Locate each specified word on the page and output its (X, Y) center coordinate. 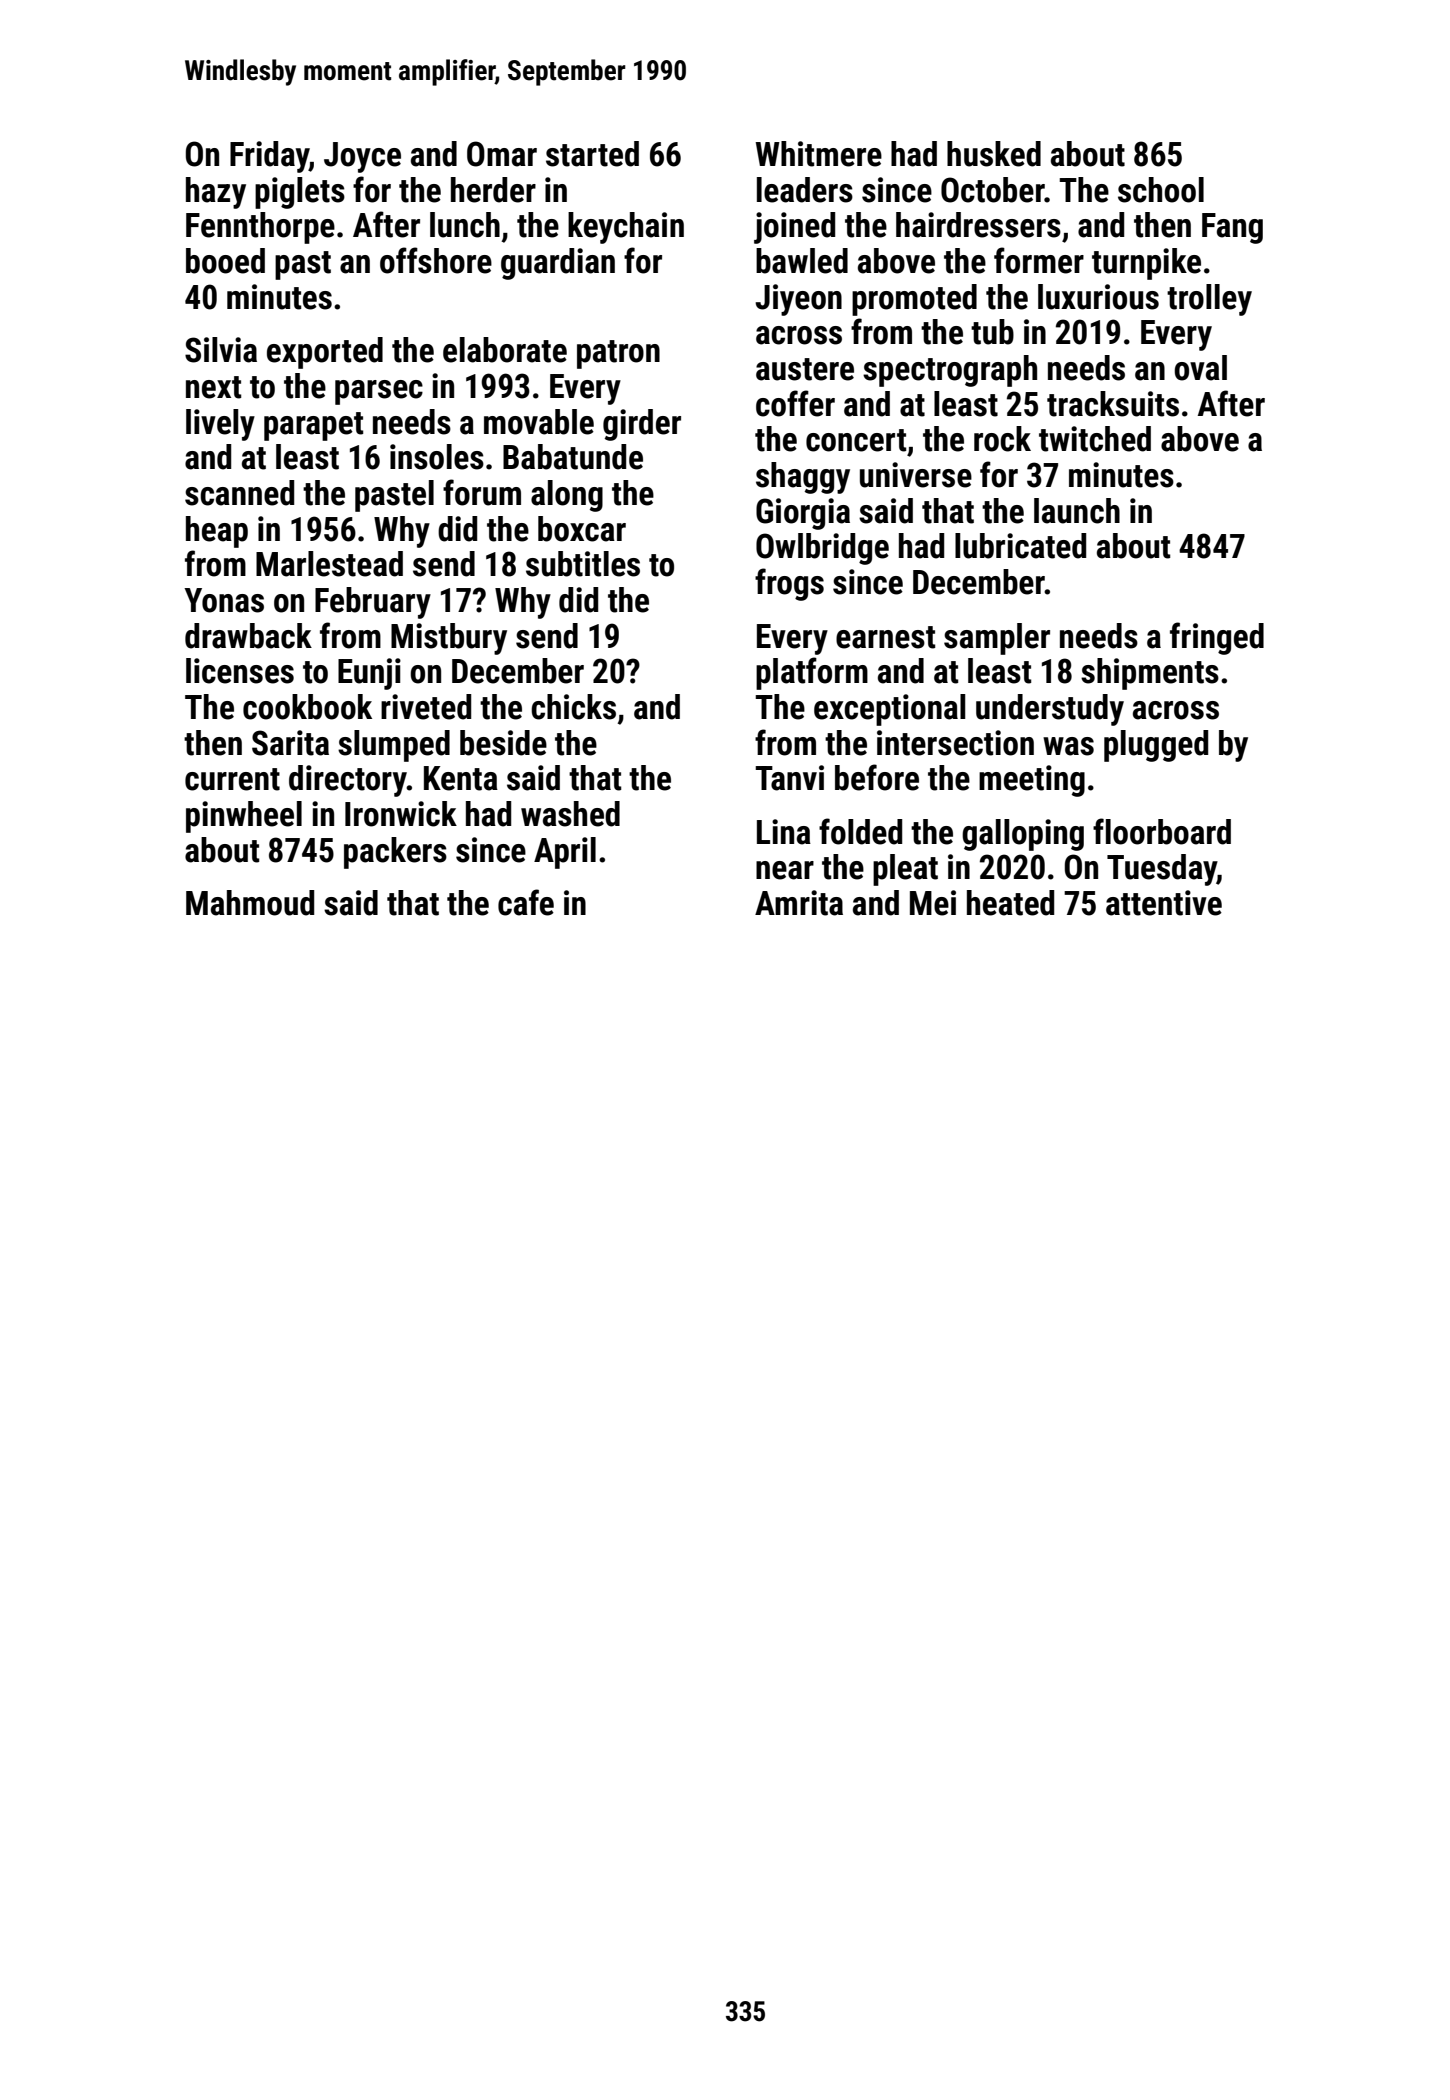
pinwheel (244, 817)
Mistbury (449, 639)
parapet (313, 426)
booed (225, 261)
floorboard (1162, 831)
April (565, 853)
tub (992, 332)
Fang (1232, 228)
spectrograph (950, 371)
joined (794, 228)
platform (812, 673)
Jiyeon (798, 300)
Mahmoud (250, 903)
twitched (1095, 439)
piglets (300, 193)
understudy (1050, 710)
